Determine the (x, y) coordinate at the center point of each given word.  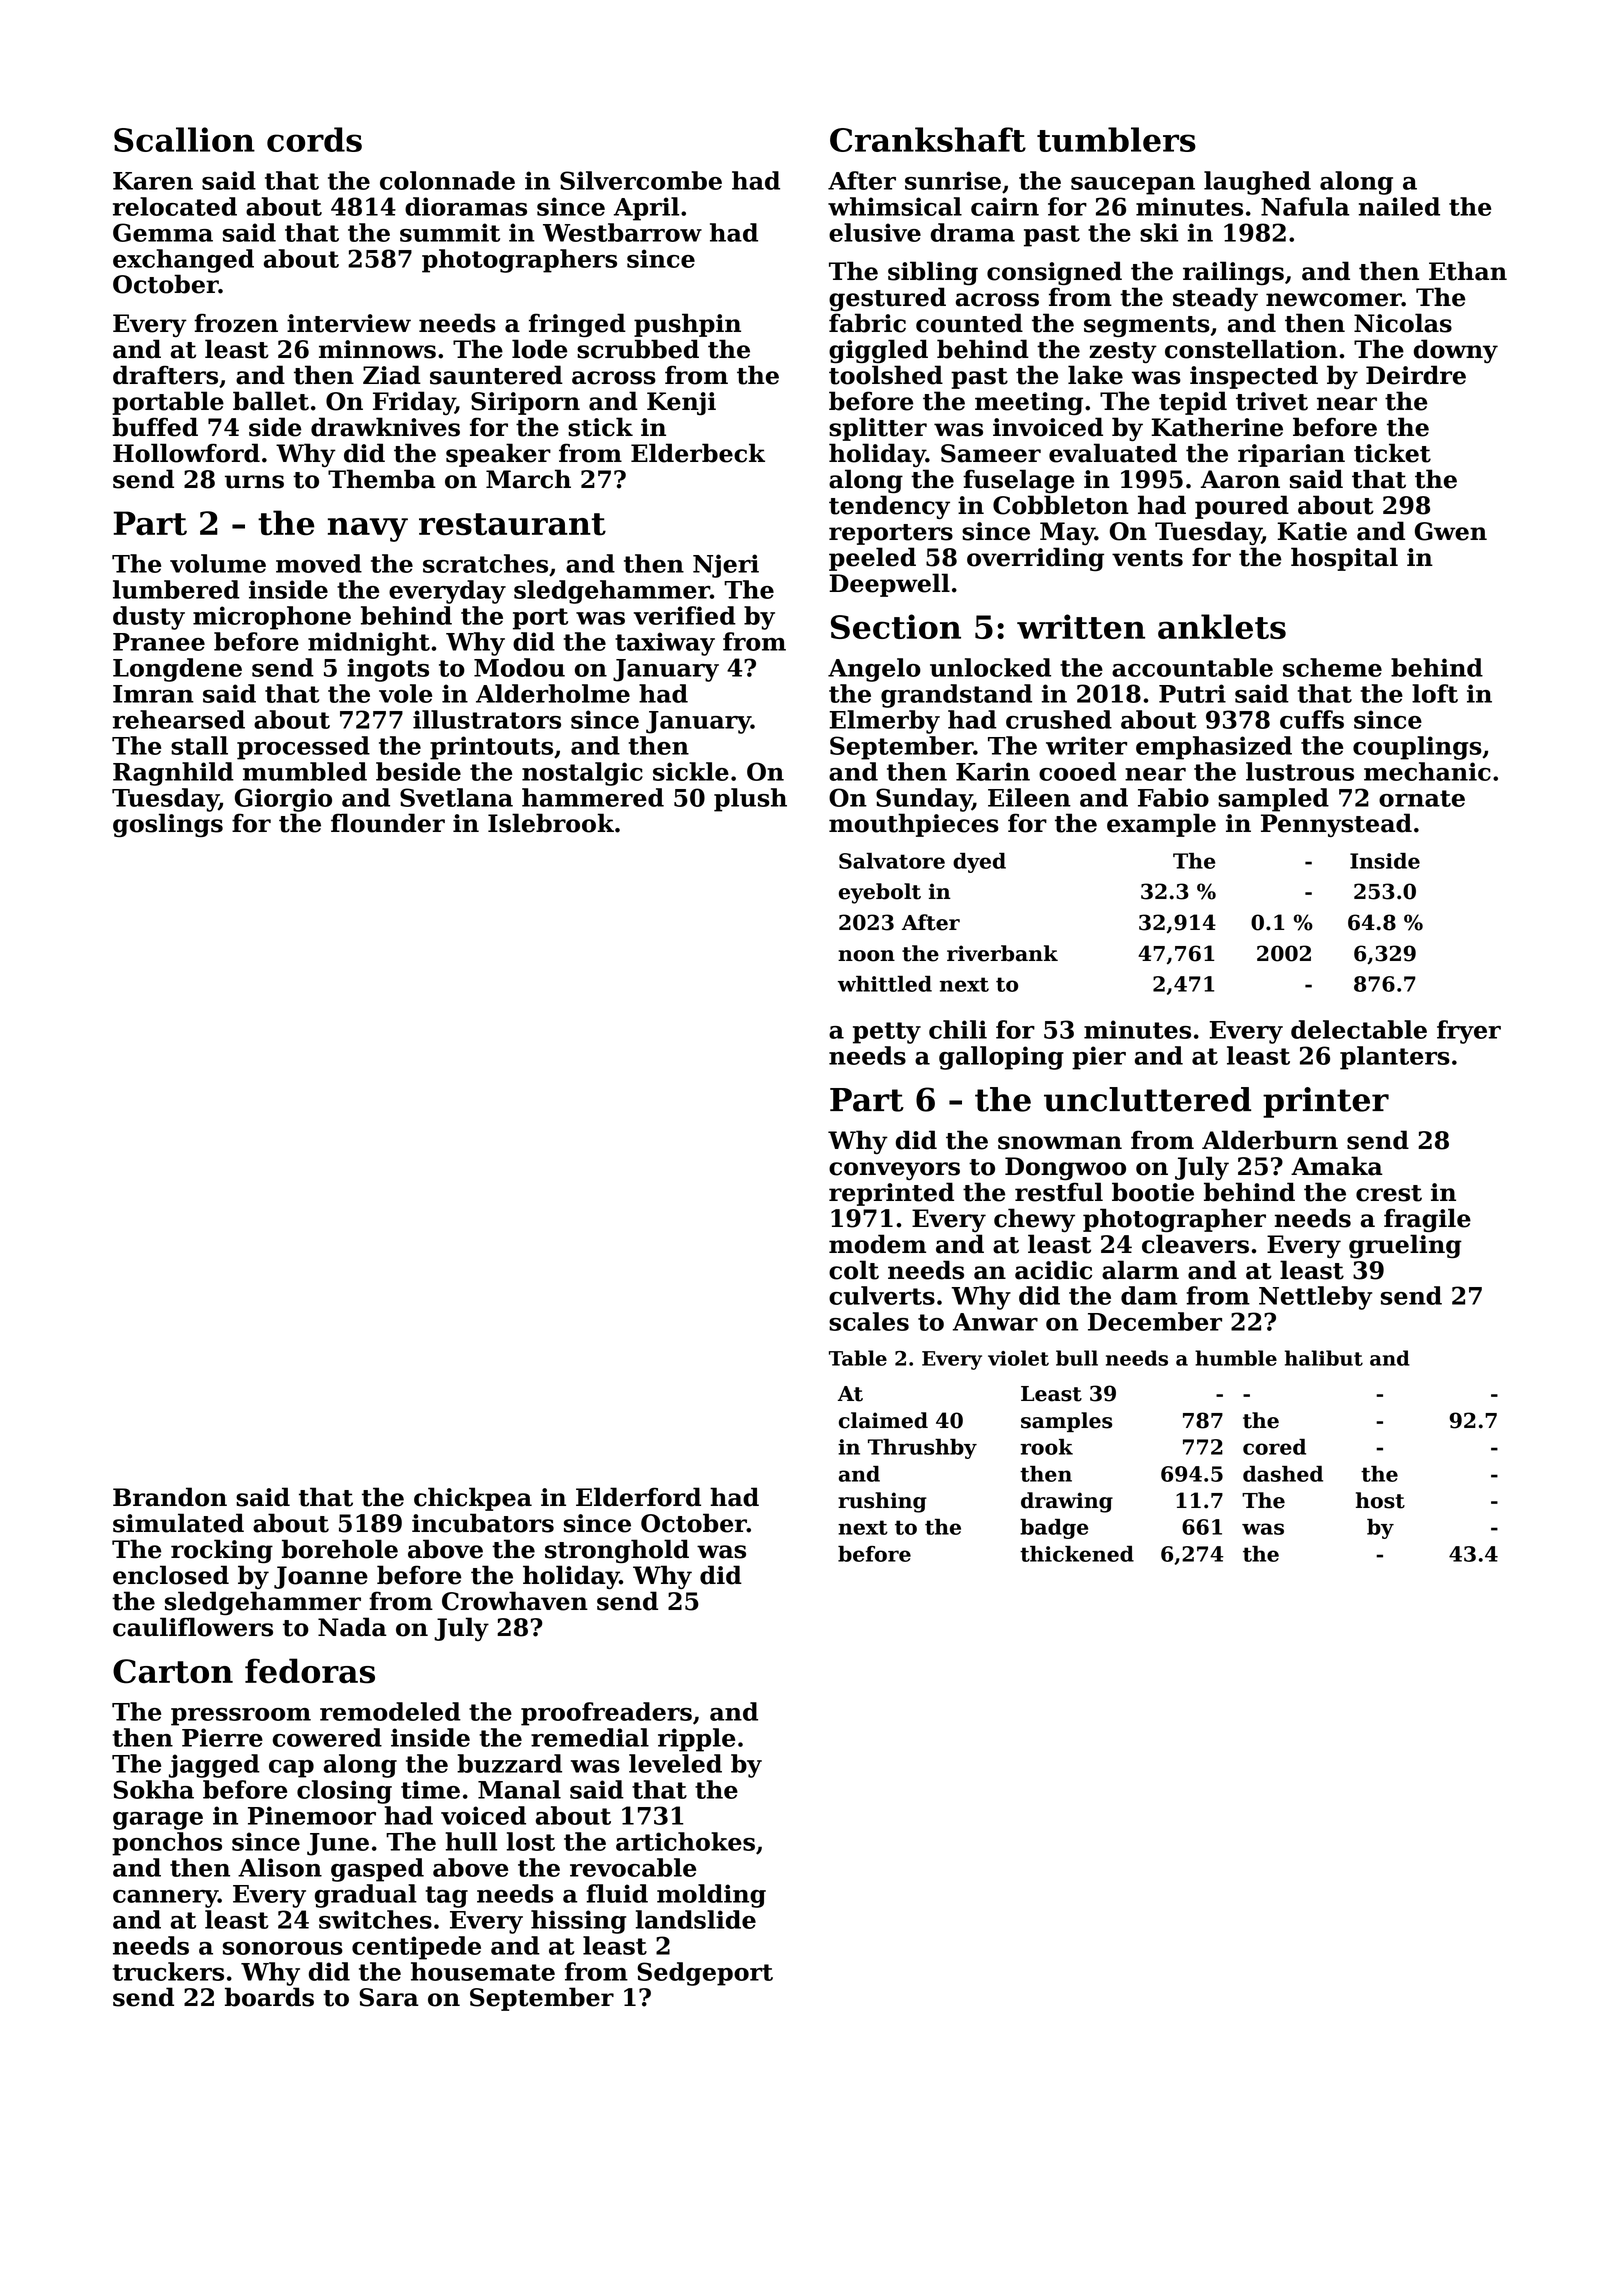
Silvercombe (641, 180)
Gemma (163, 232)
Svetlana (456, 797)
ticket (1392, 453)
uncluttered (1147, 1099)
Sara (389, 1997)
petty (887, 1033)
